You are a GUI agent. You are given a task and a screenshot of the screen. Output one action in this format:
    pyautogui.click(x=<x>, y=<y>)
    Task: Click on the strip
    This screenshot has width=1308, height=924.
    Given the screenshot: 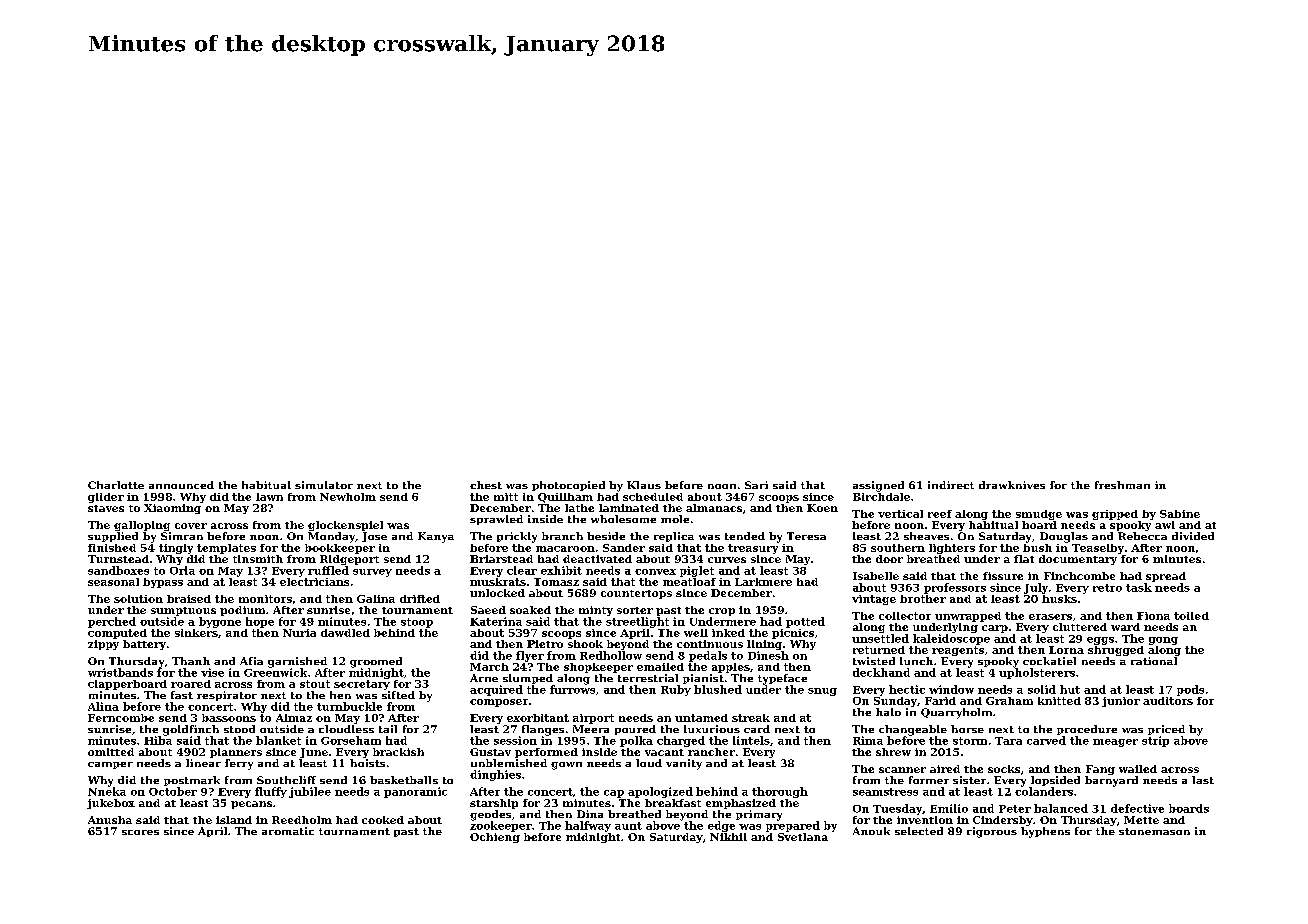 What is the action you would take?
    pyautogui.click(x=1155, y=741)
